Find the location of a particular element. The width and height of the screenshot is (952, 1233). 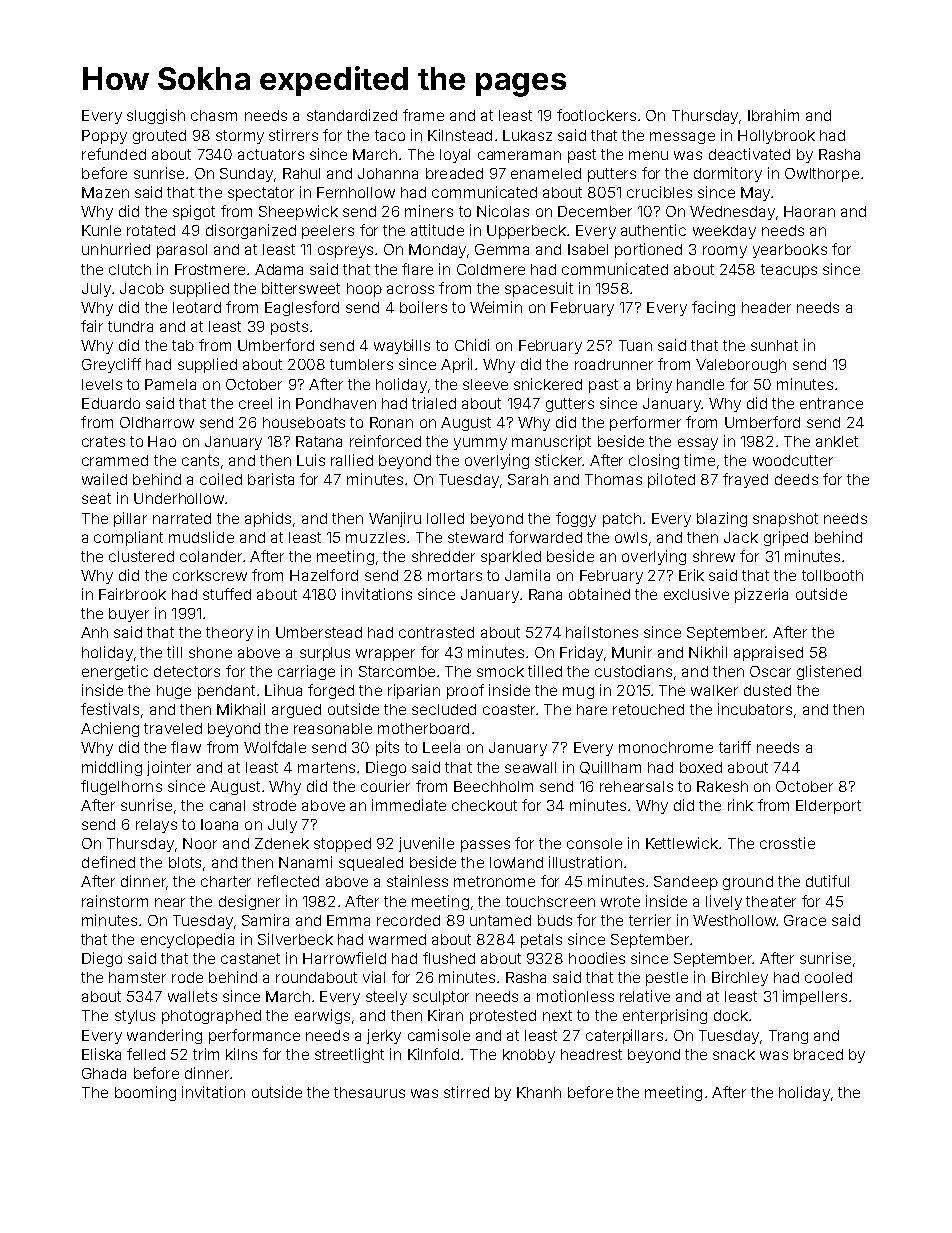

knobby is located at coordinates (529, 1056).
